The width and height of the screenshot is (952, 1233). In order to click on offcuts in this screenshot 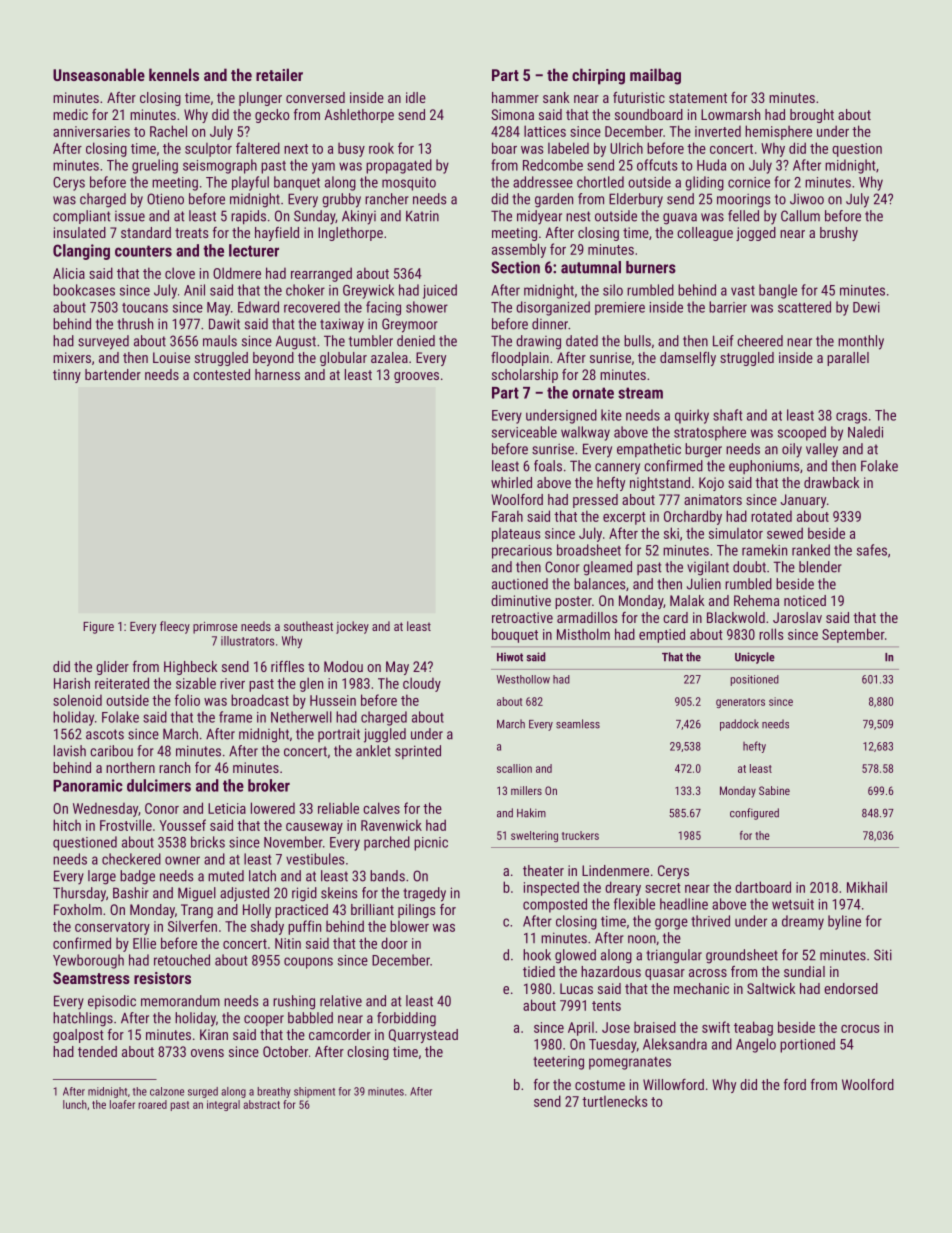, I will do `click(657, 165)`.
